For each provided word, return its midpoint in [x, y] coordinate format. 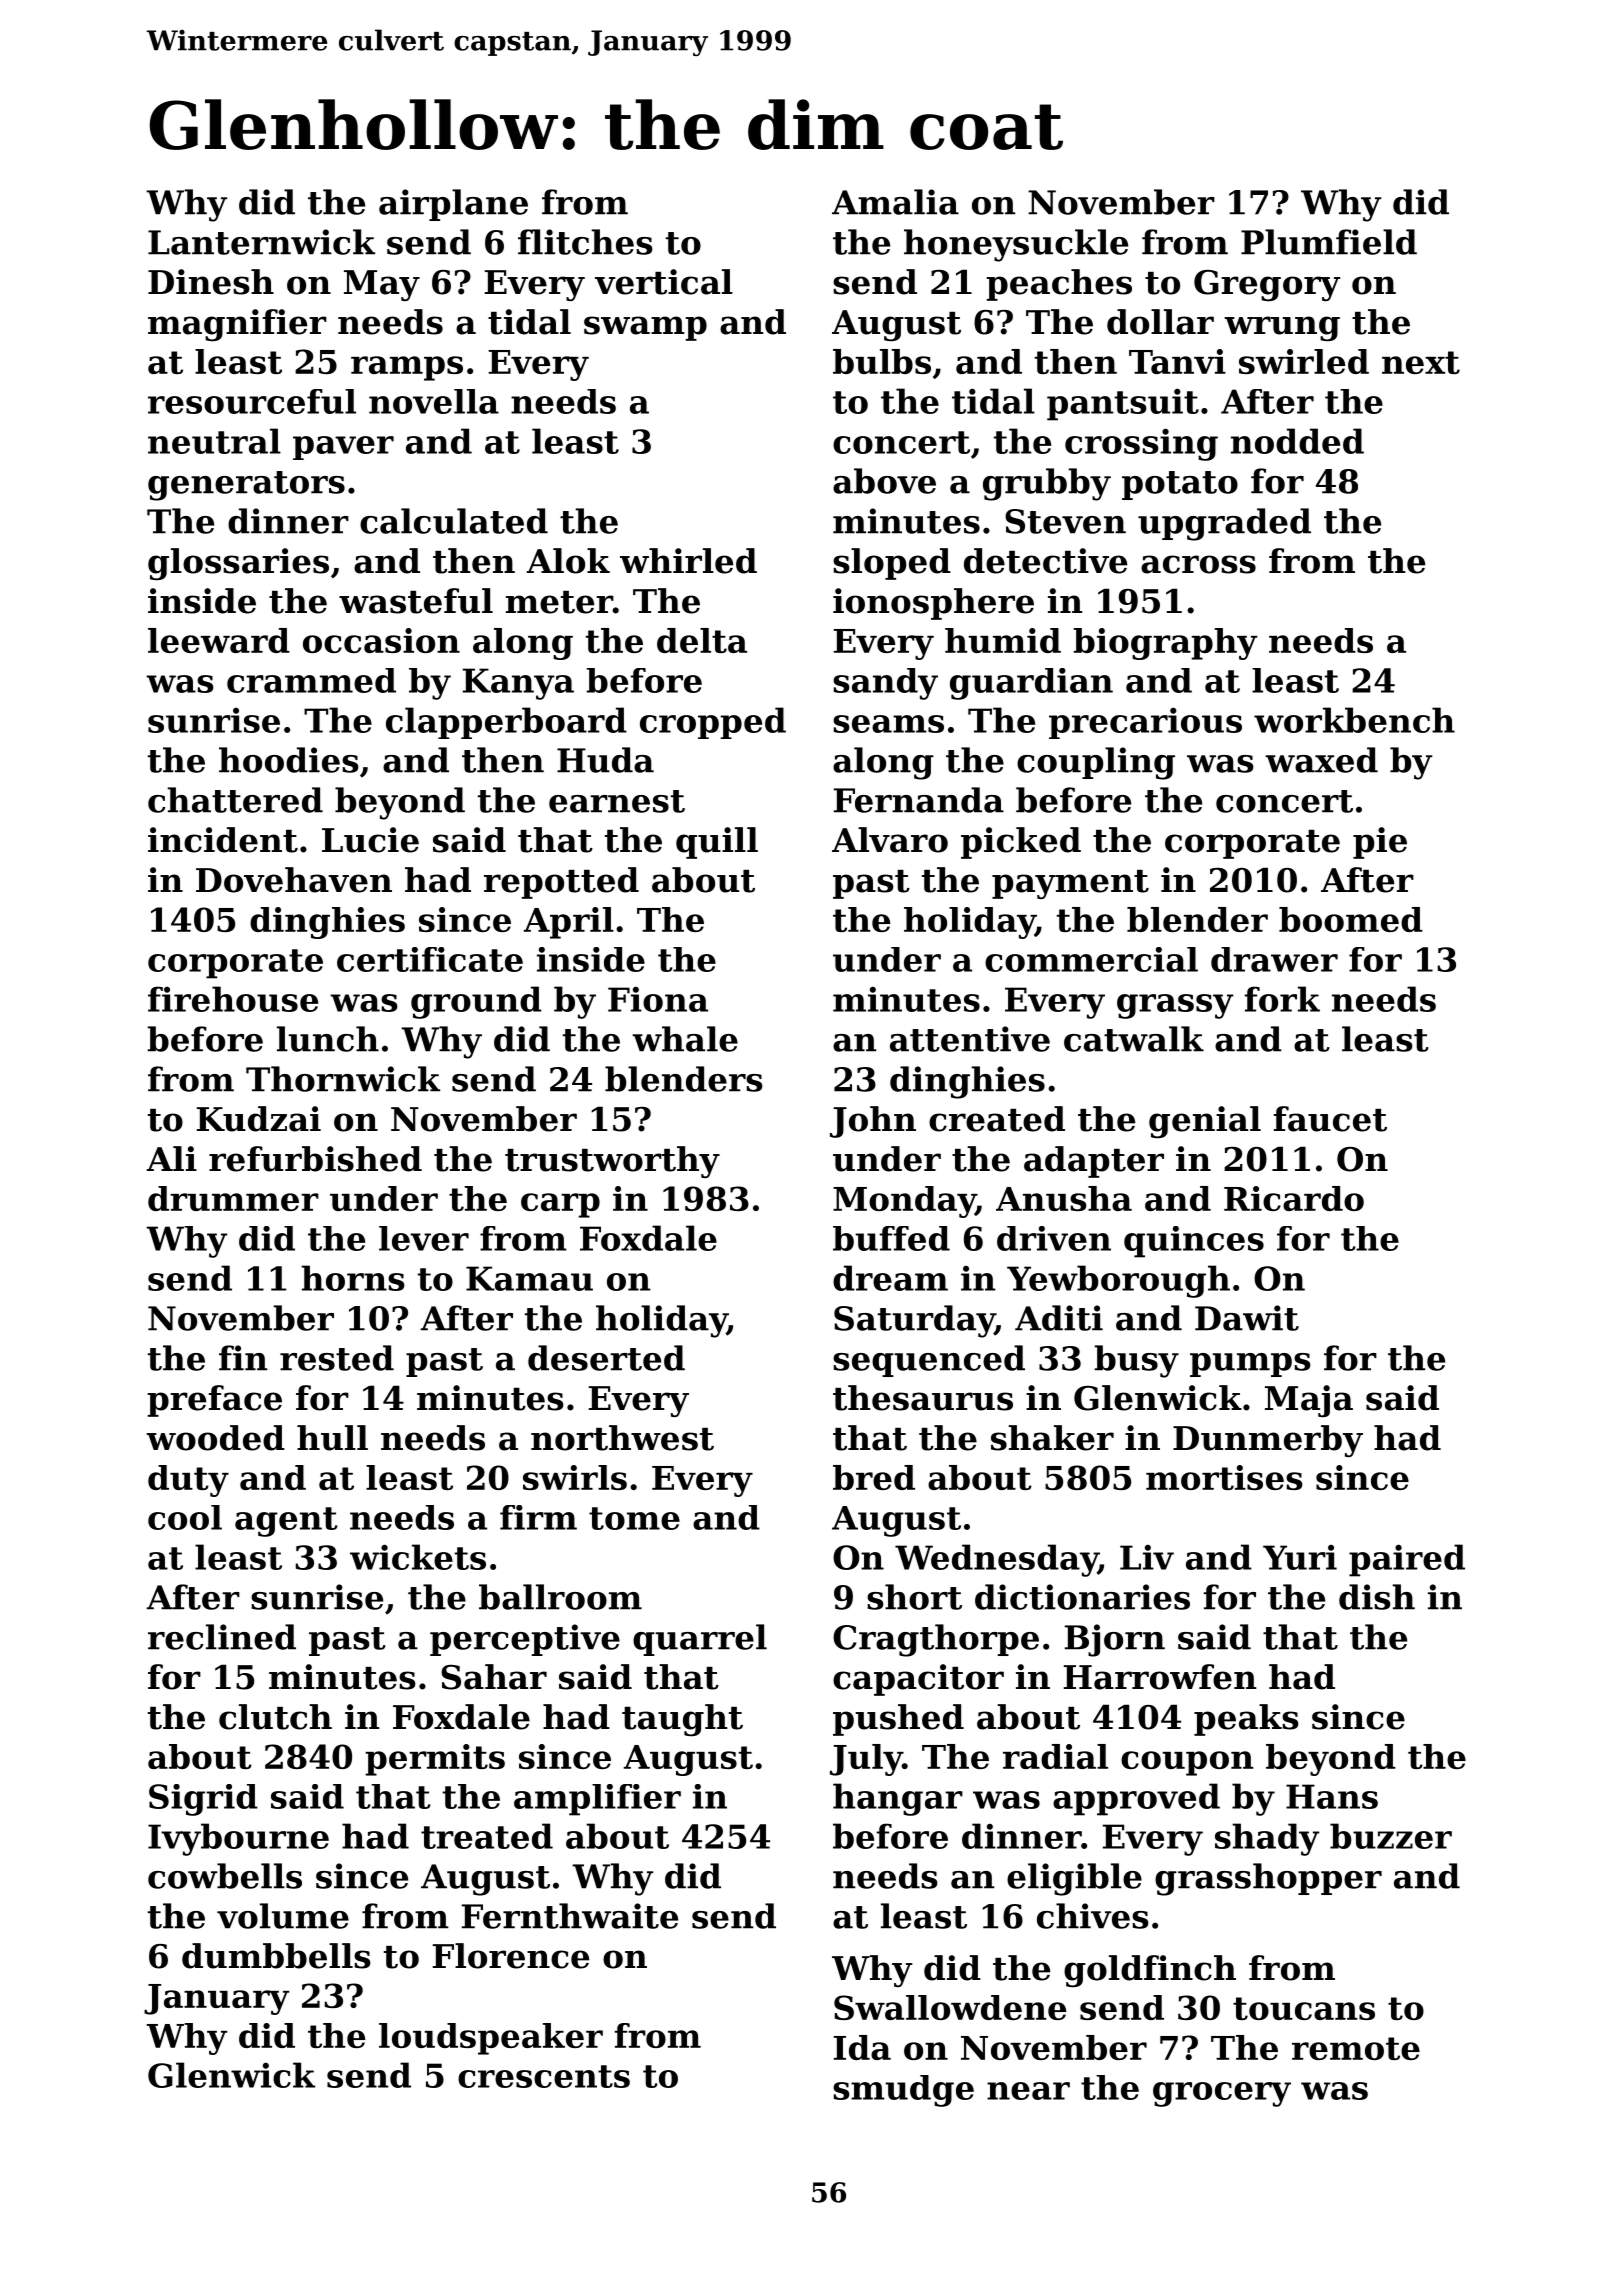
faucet [1330, 1119]
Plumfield [1329, 242]
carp [560, 1205]
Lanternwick [261, 242]
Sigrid [203, 1800]
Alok [568, 561]
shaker [1052, 1438]
